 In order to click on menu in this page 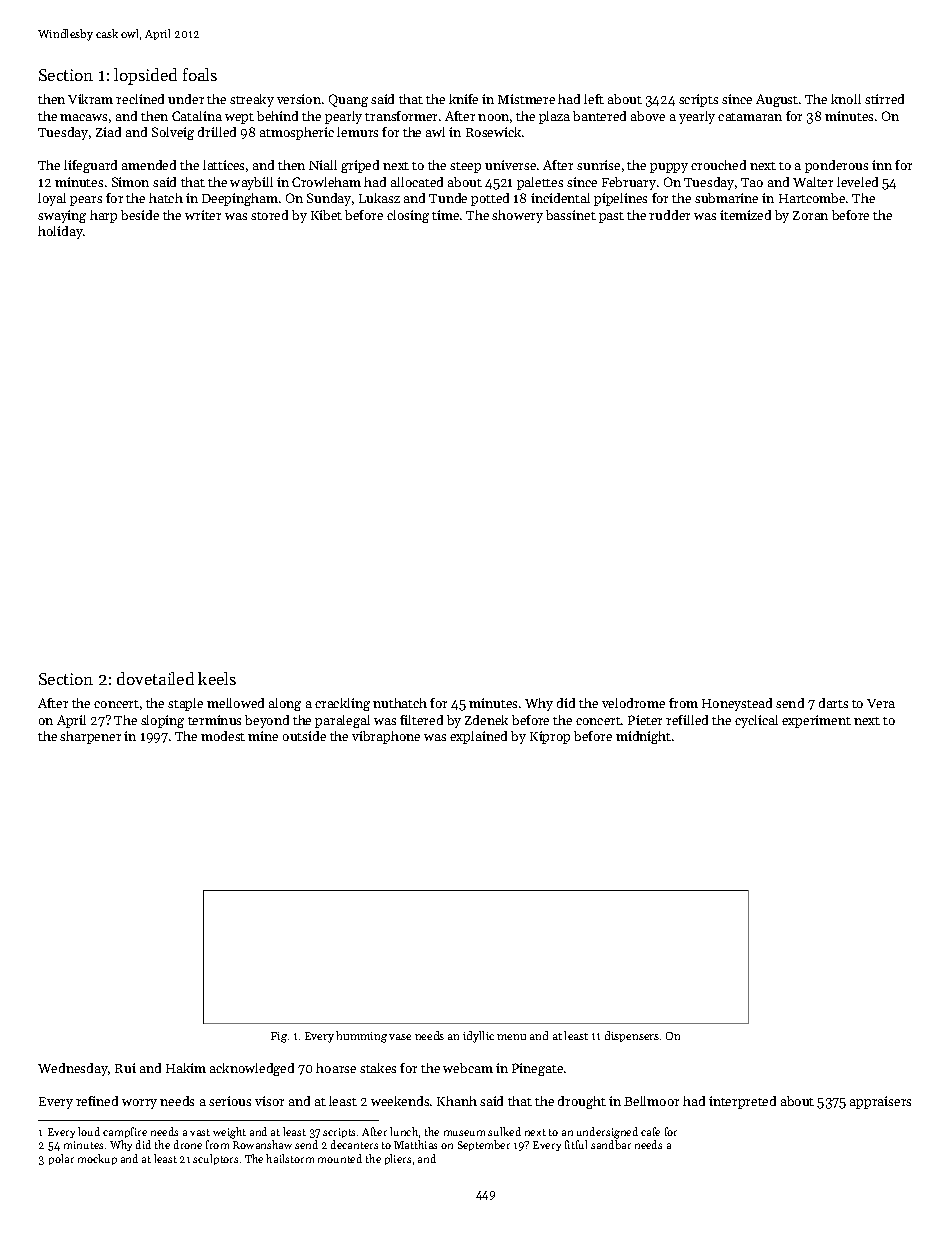, I will do `click(511, 1037)`.
